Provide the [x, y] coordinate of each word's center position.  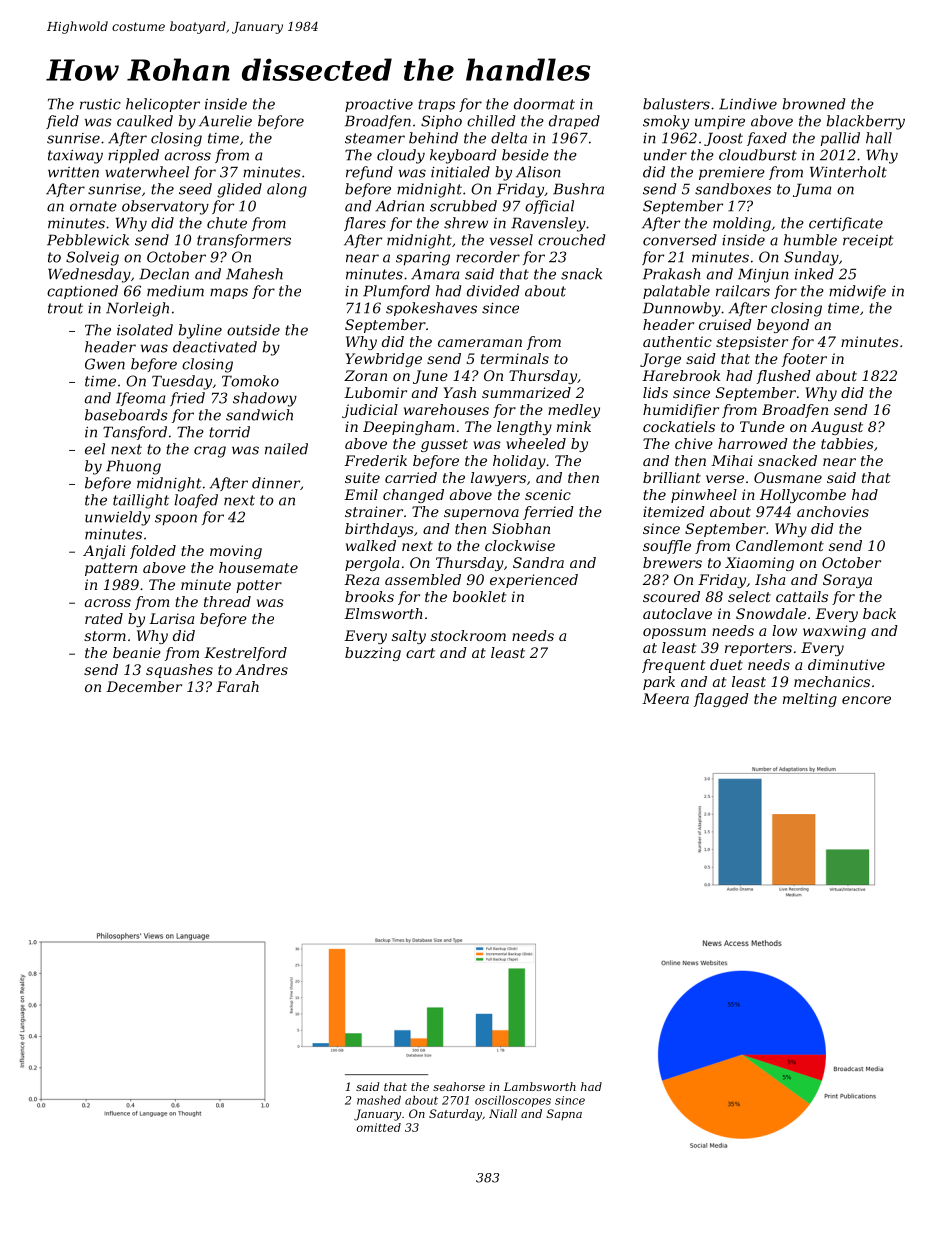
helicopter [163, 105]
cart [420, 653]
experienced [534, 581]
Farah [237, 686]
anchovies [833, 511]
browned [814, 104]
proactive [379, 105]
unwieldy [117, 518]
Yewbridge [384, 360]
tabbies [847, 443]
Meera [665, 698]
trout [65, 308]
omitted [379, 1127]
